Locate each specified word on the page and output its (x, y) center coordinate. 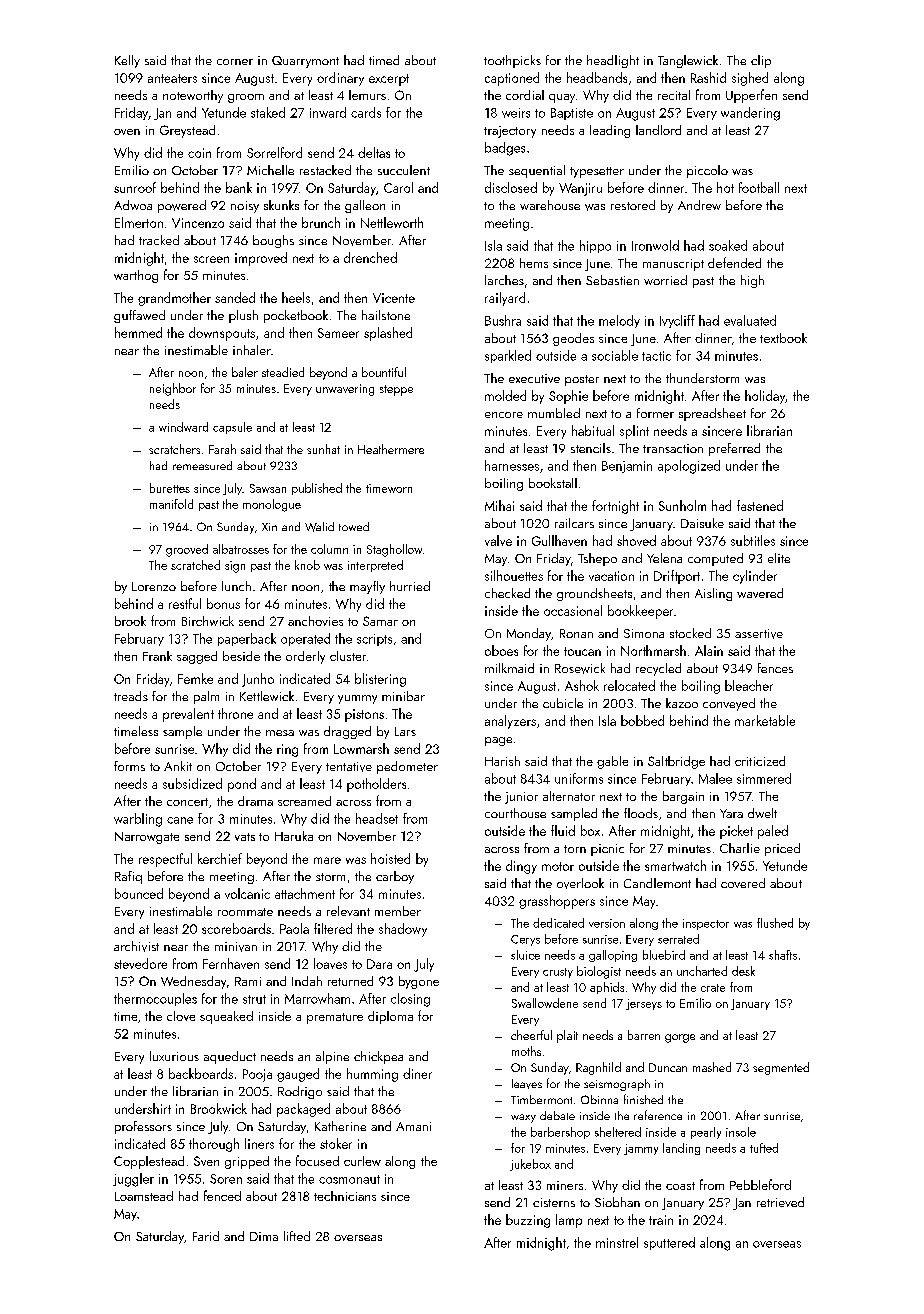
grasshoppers (557, 902)
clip (761, 61)
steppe (396, 390)
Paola (294, 928)
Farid (206, 1236)
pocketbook (296, 316)
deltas (374, 152)
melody (619, 321)
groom (246, 98)
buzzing (528, 1221)
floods (641, 813)
